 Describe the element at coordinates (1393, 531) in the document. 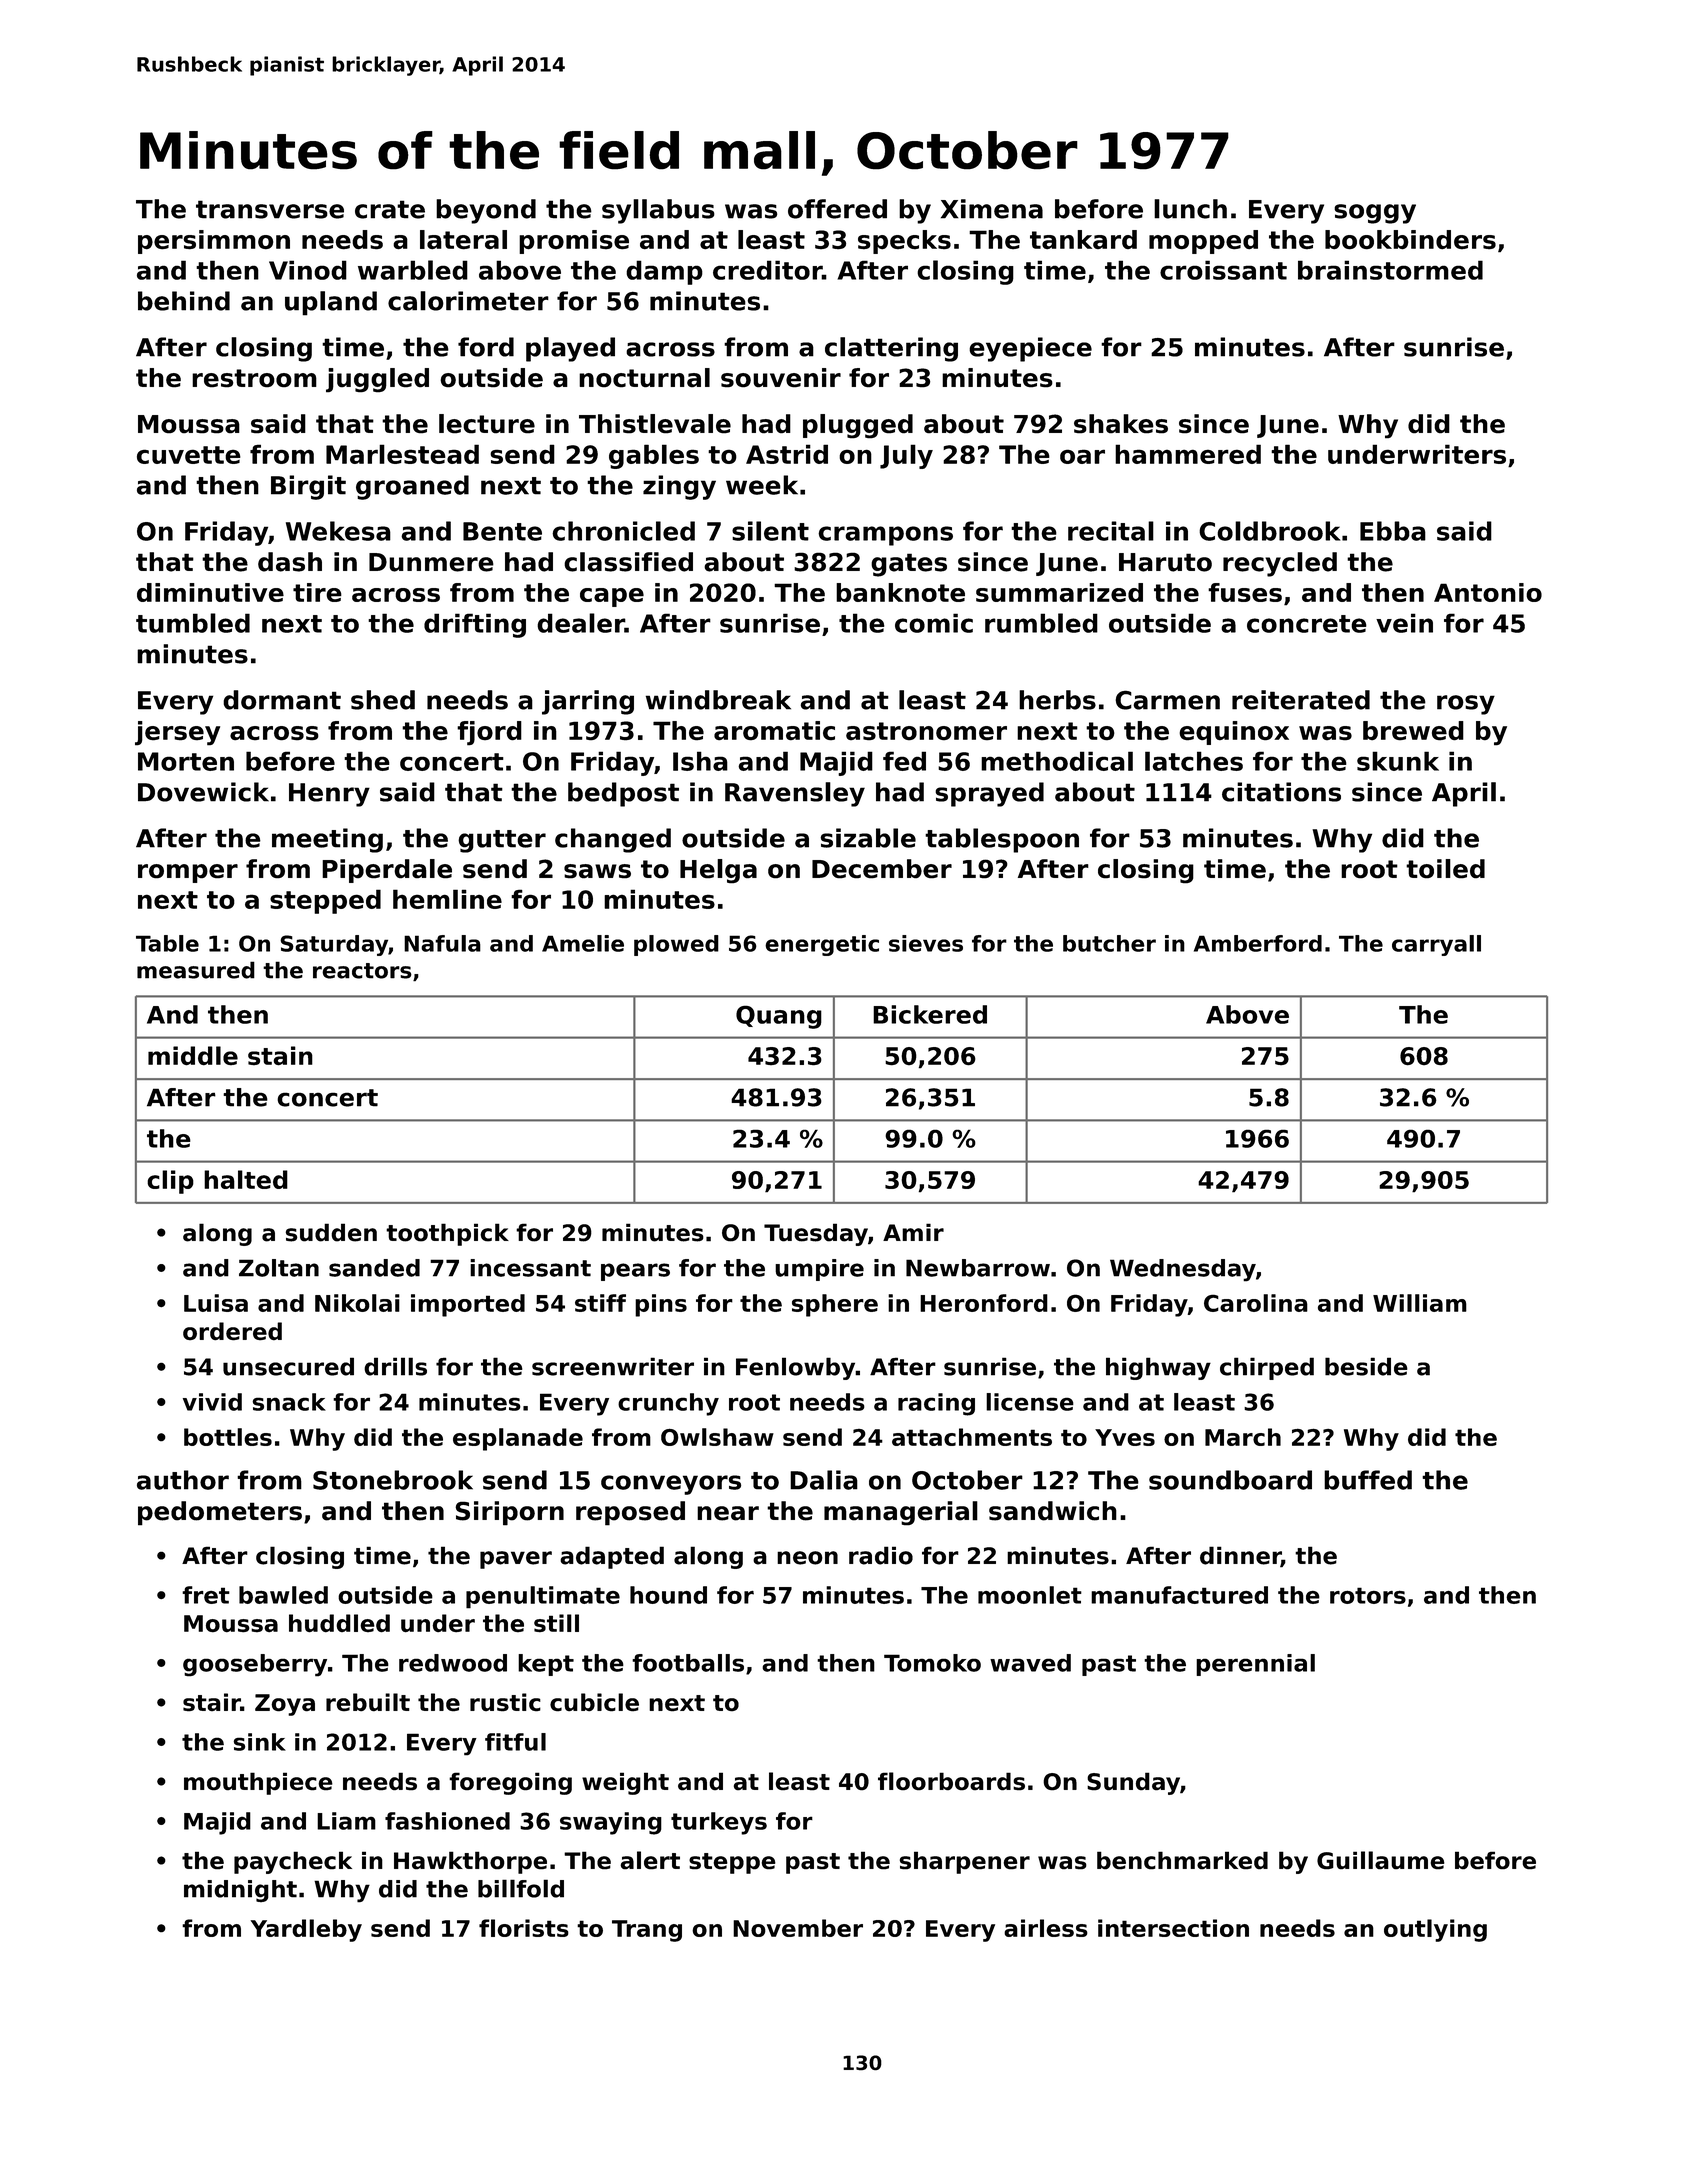

I see `Ebba` at that location.
